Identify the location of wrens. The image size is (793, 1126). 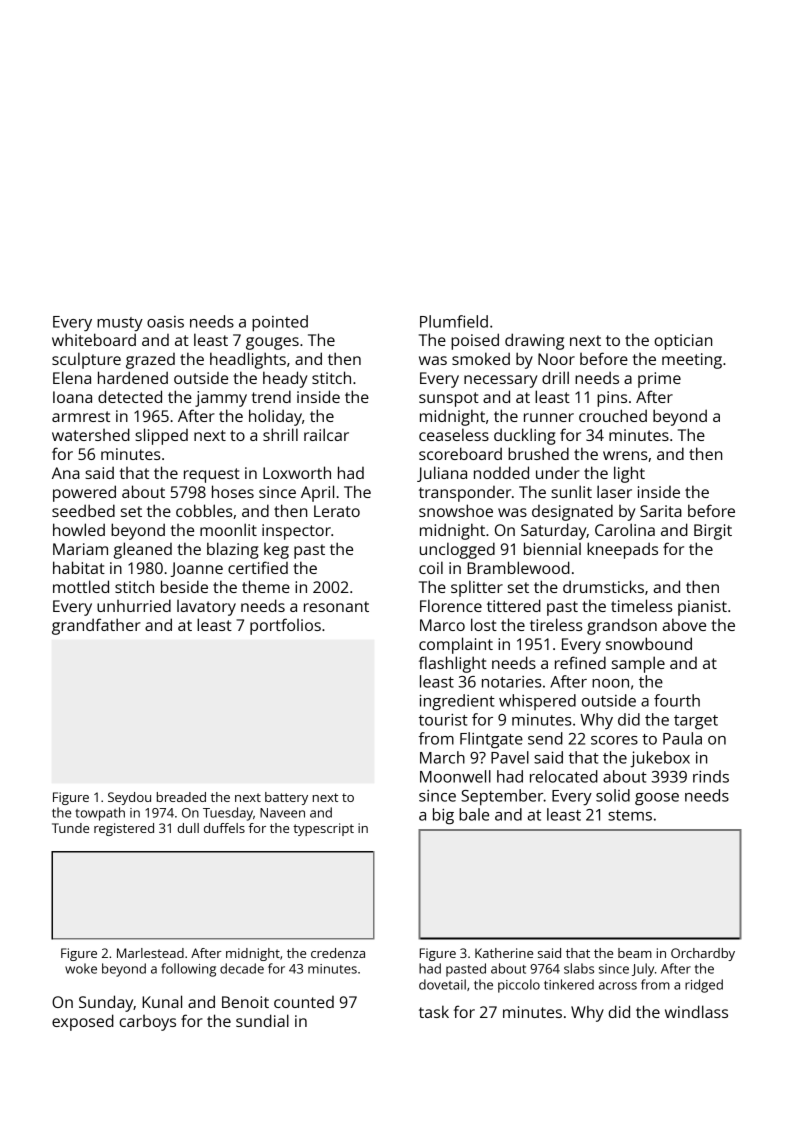
(625, 455).
